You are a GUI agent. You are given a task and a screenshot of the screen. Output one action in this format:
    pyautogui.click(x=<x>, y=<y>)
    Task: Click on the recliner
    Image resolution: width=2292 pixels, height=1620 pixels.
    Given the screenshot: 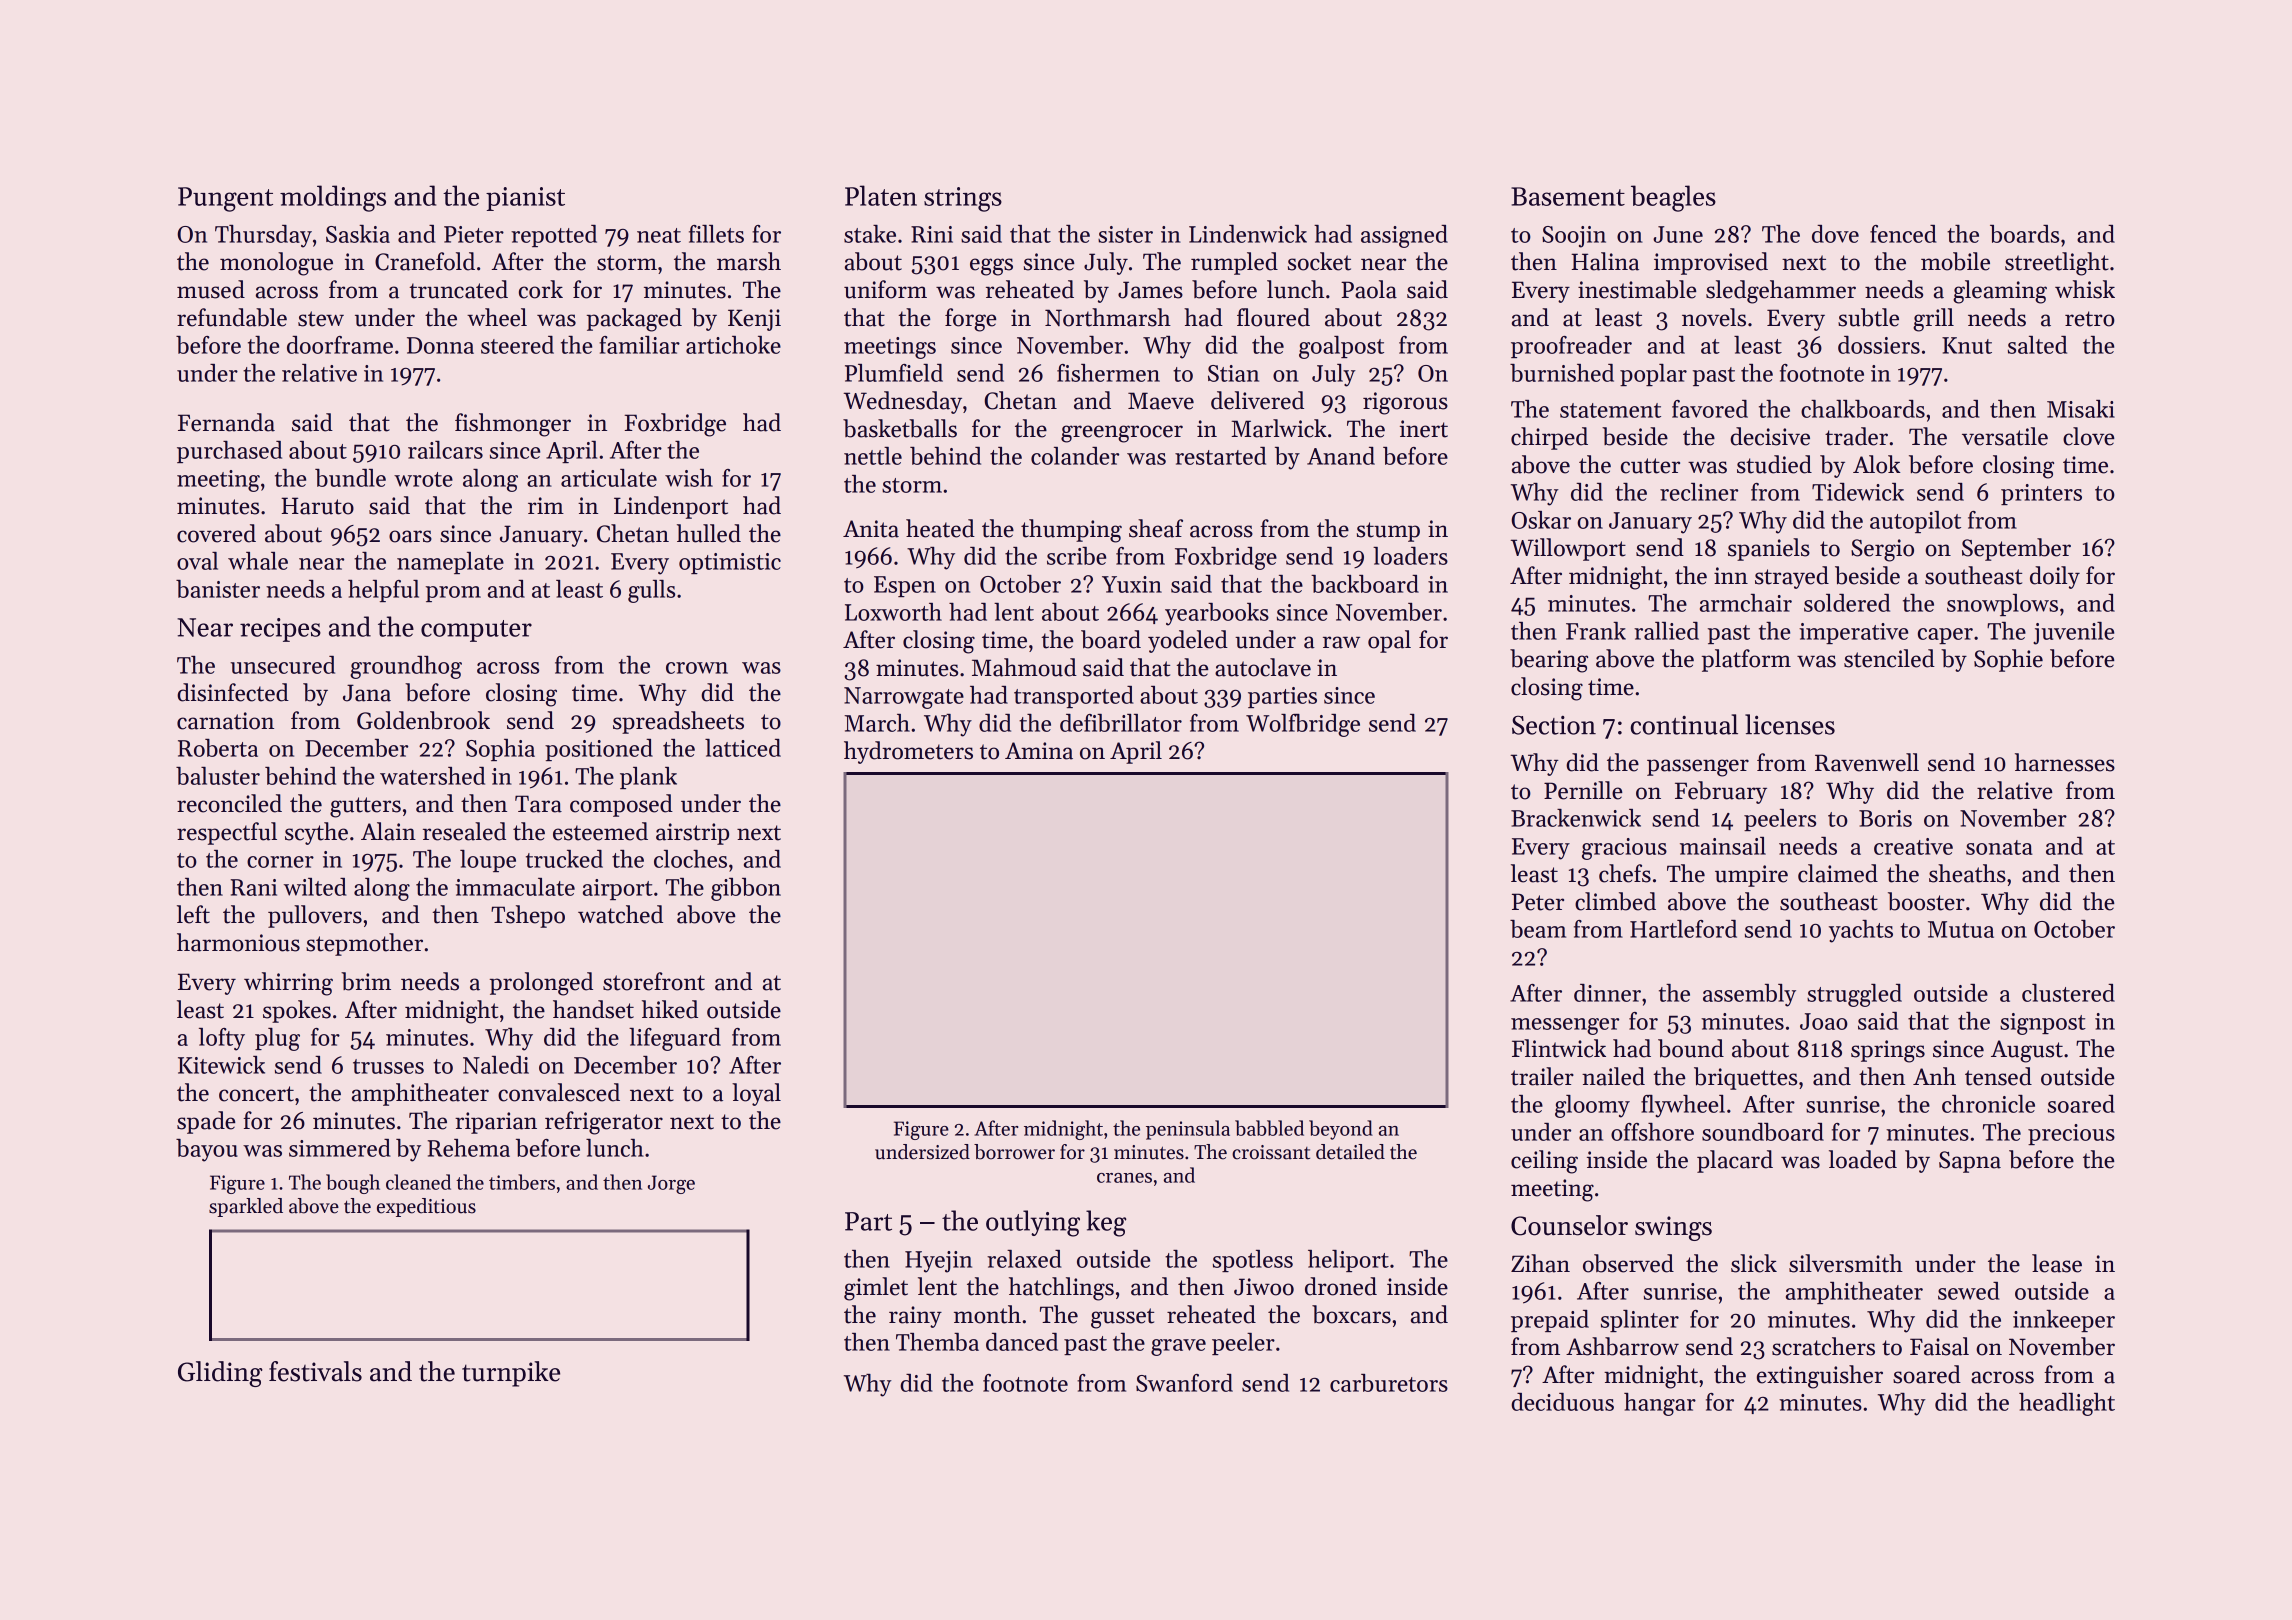 What is the action you would take?
    pyautogui.click(x=1699, y=492)
